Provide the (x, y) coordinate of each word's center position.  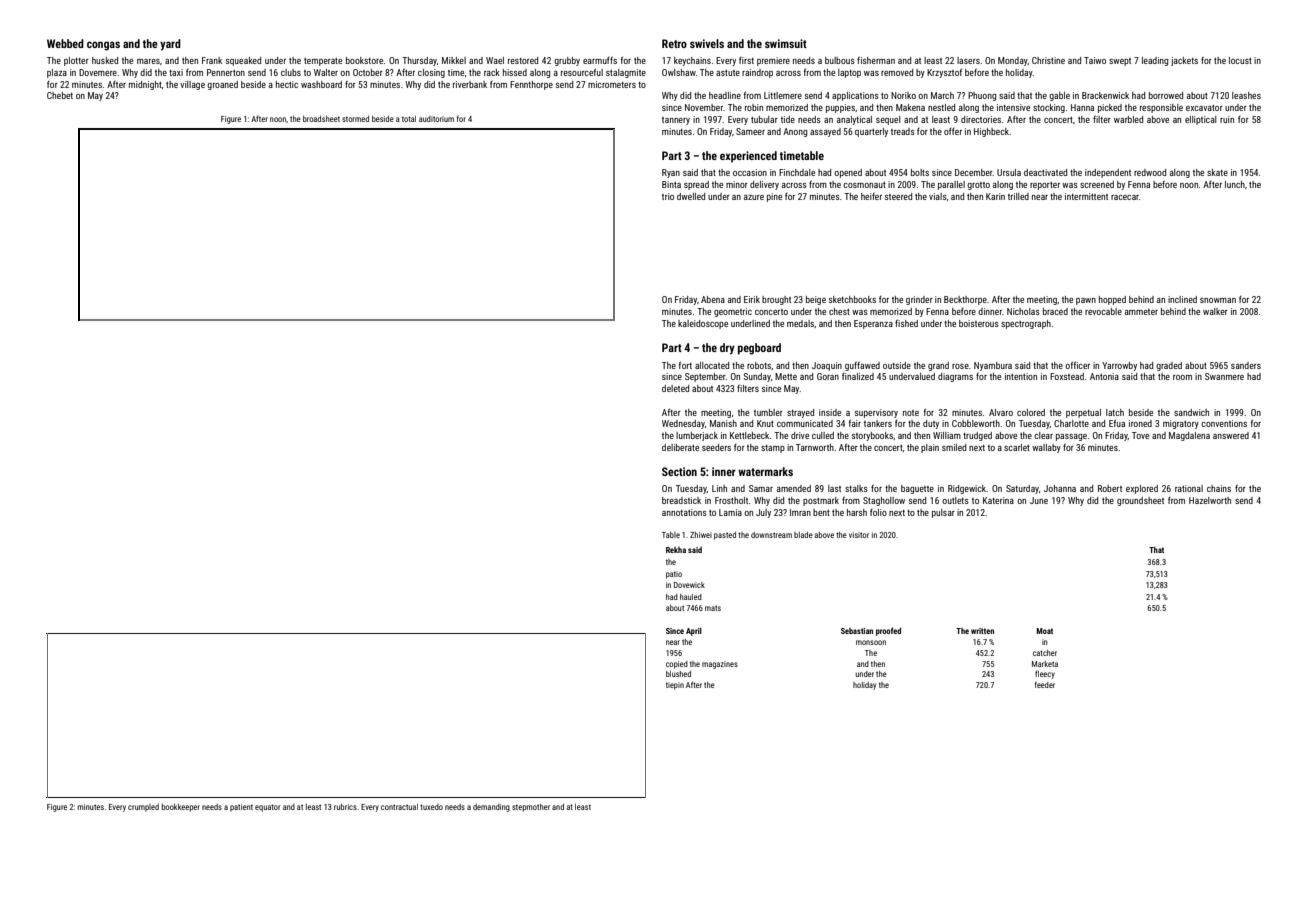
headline (725, 95)
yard (170, 45)
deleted (675, 388)
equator (267, 808)
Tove (1140, 435)
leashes (1246, 95)
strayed (800, 413)
